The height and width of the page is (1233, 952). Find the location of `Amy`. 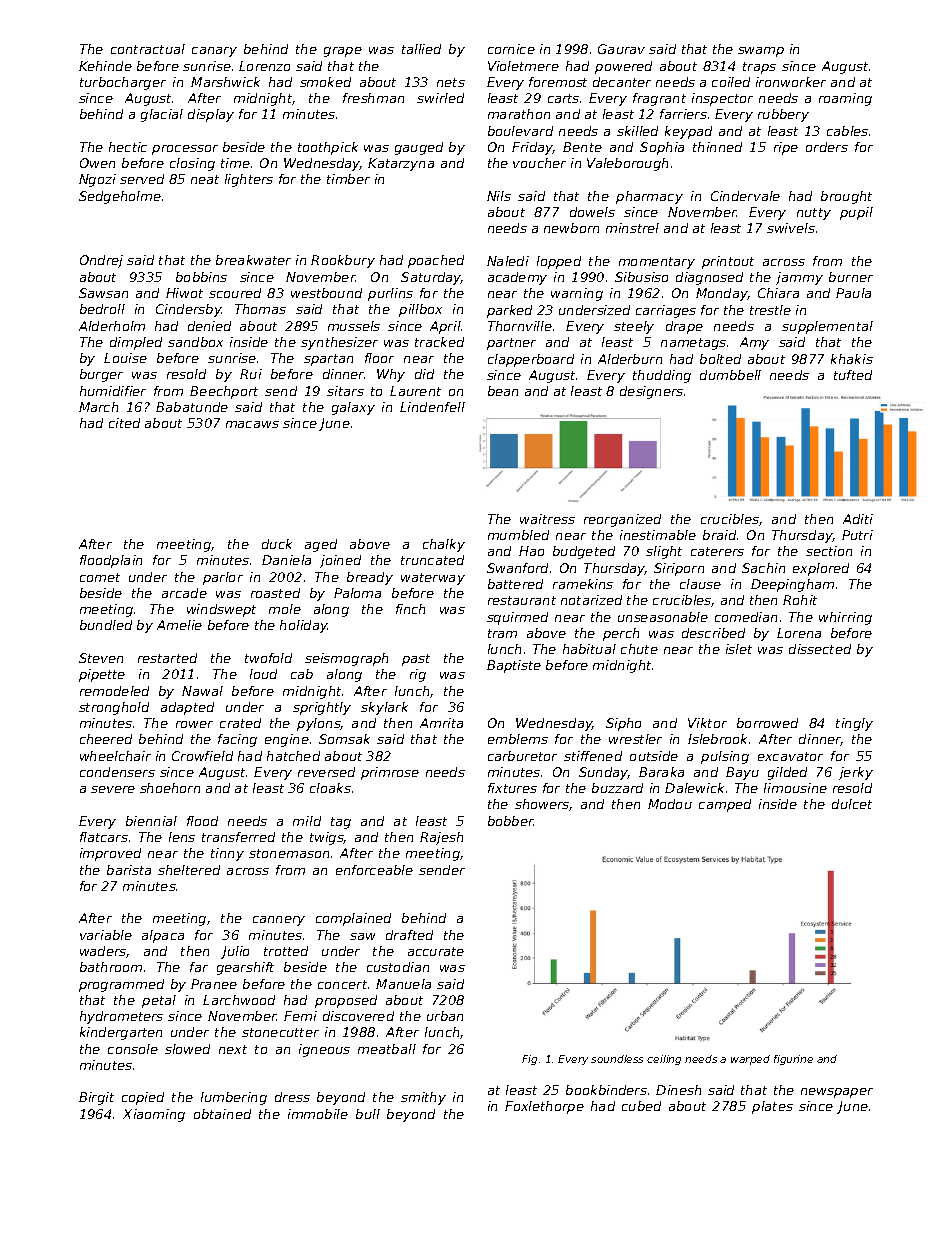

Amy is located at coordinates (754, 343).
